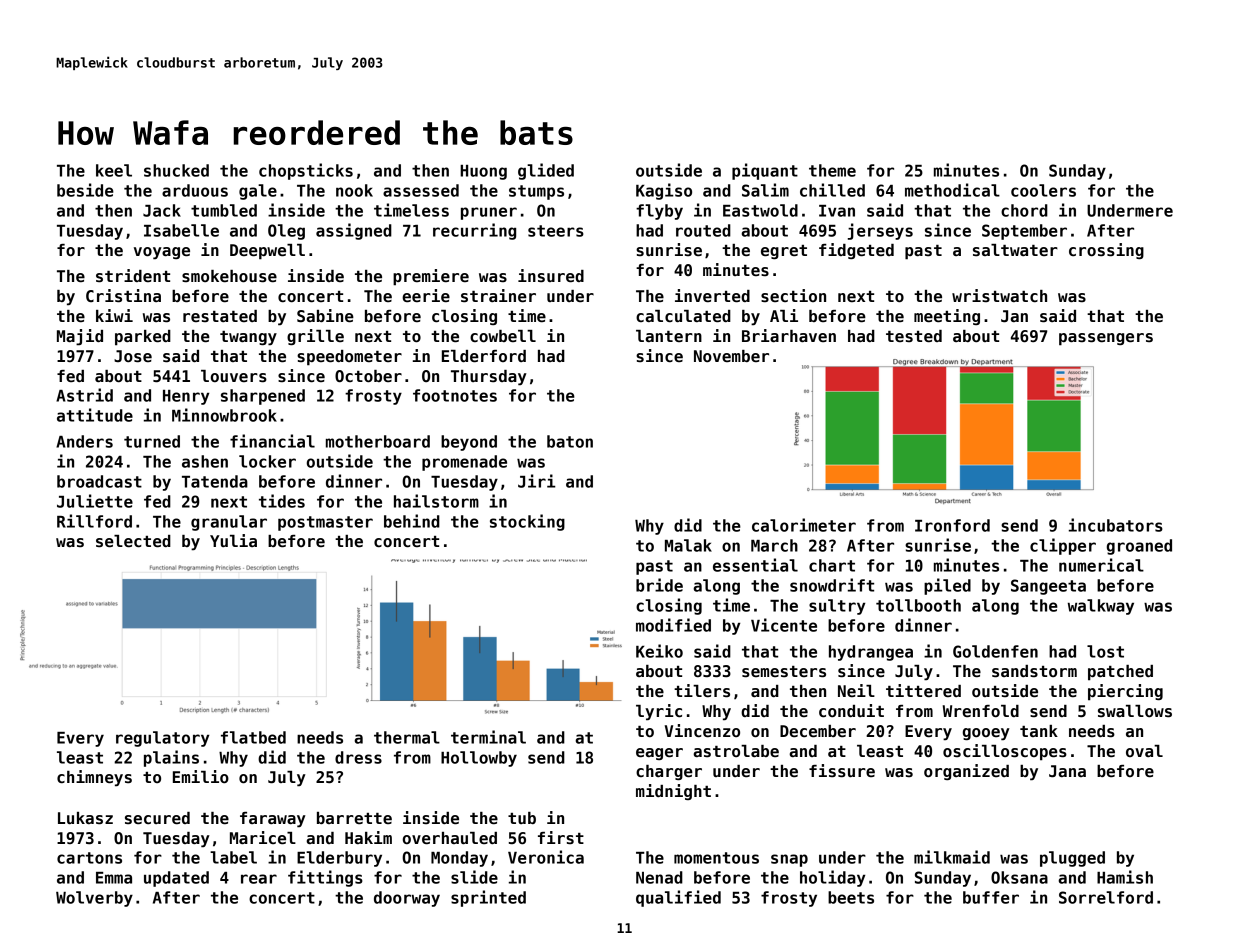  What do you see at coordinates (259, 879) in the screenshot?
I see `rear` at bounding box center [259, 879].
